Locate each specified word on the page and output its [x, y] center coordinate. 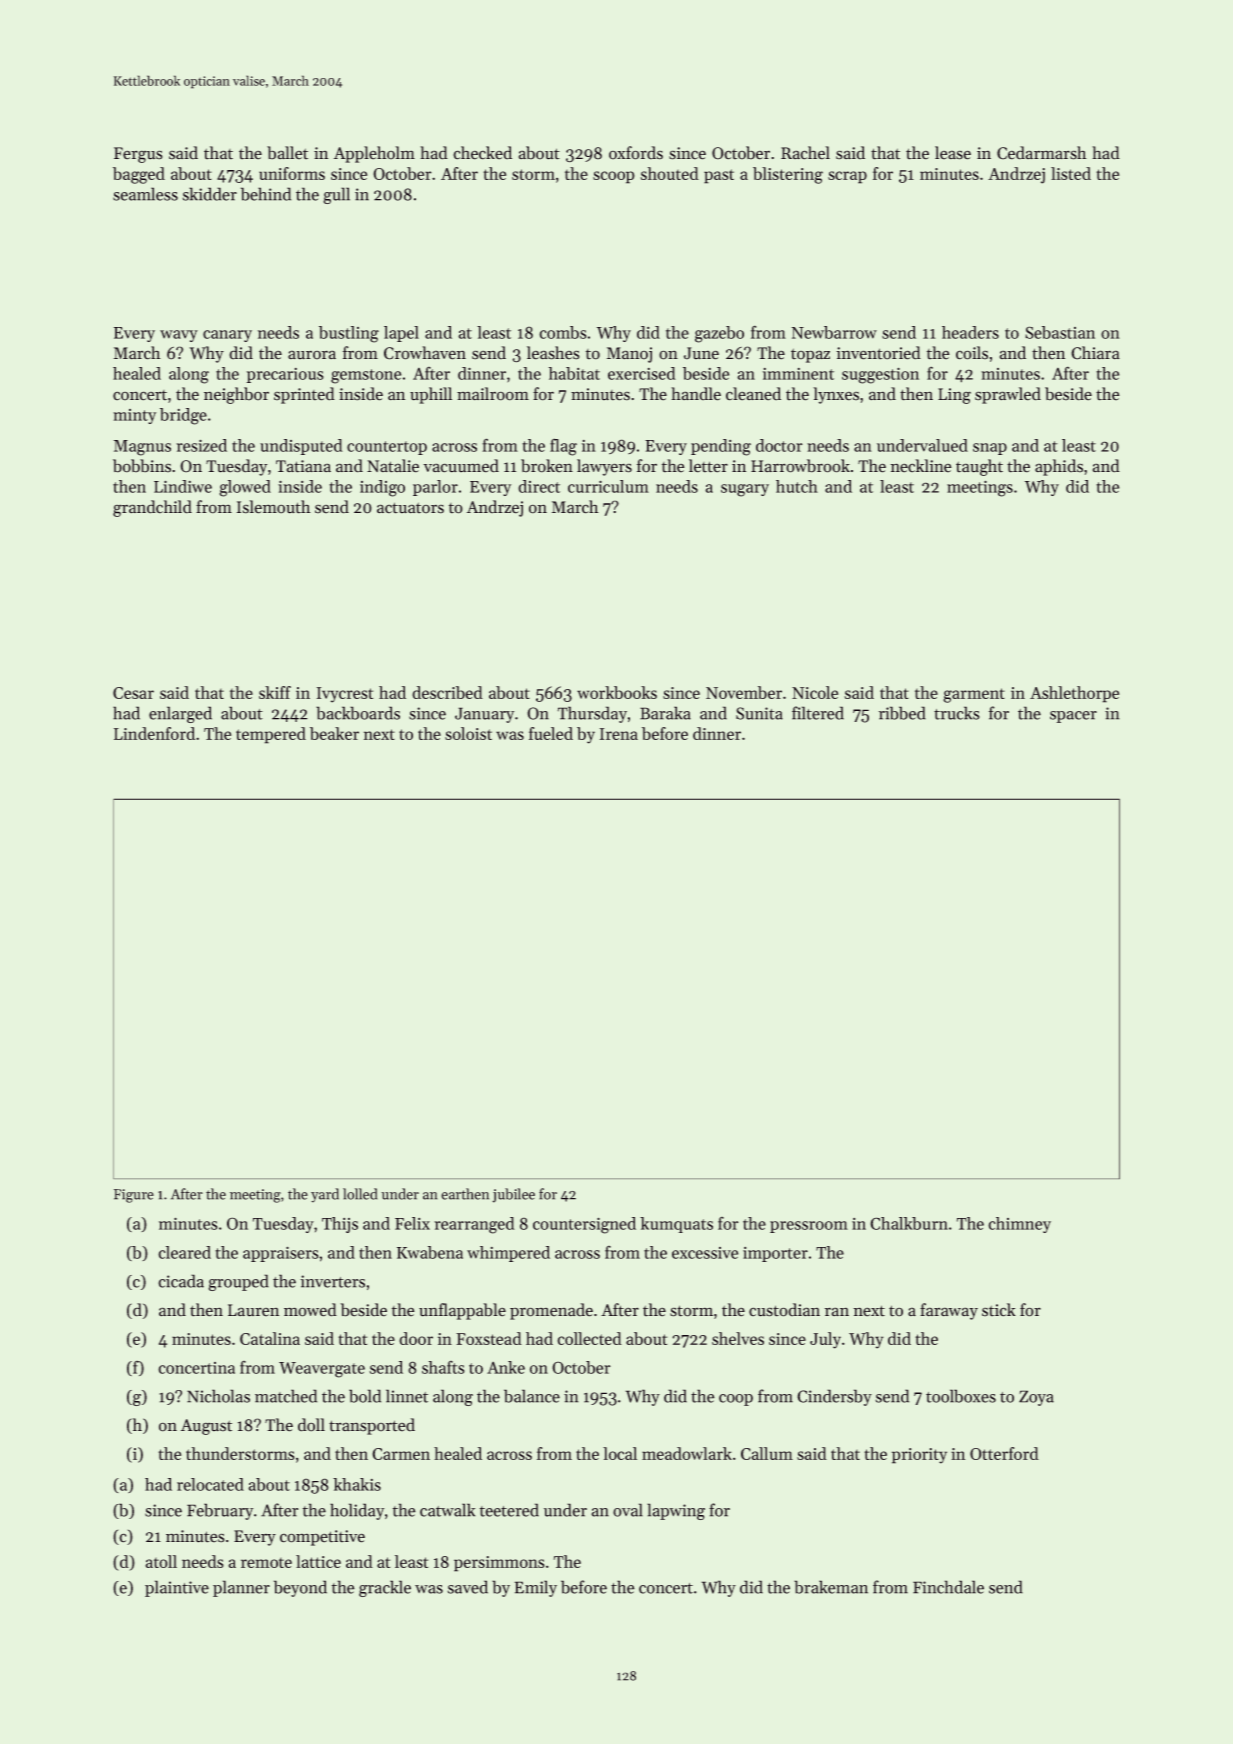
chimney [1020, 1225]
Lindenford [154, 733]
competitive [322, 1538]
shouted [670, 173]
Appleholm [374, 154]
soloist [468, 733]
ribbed [902, 713]
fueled [551, 733]
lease [953, 152]
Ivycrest [345, 695]
